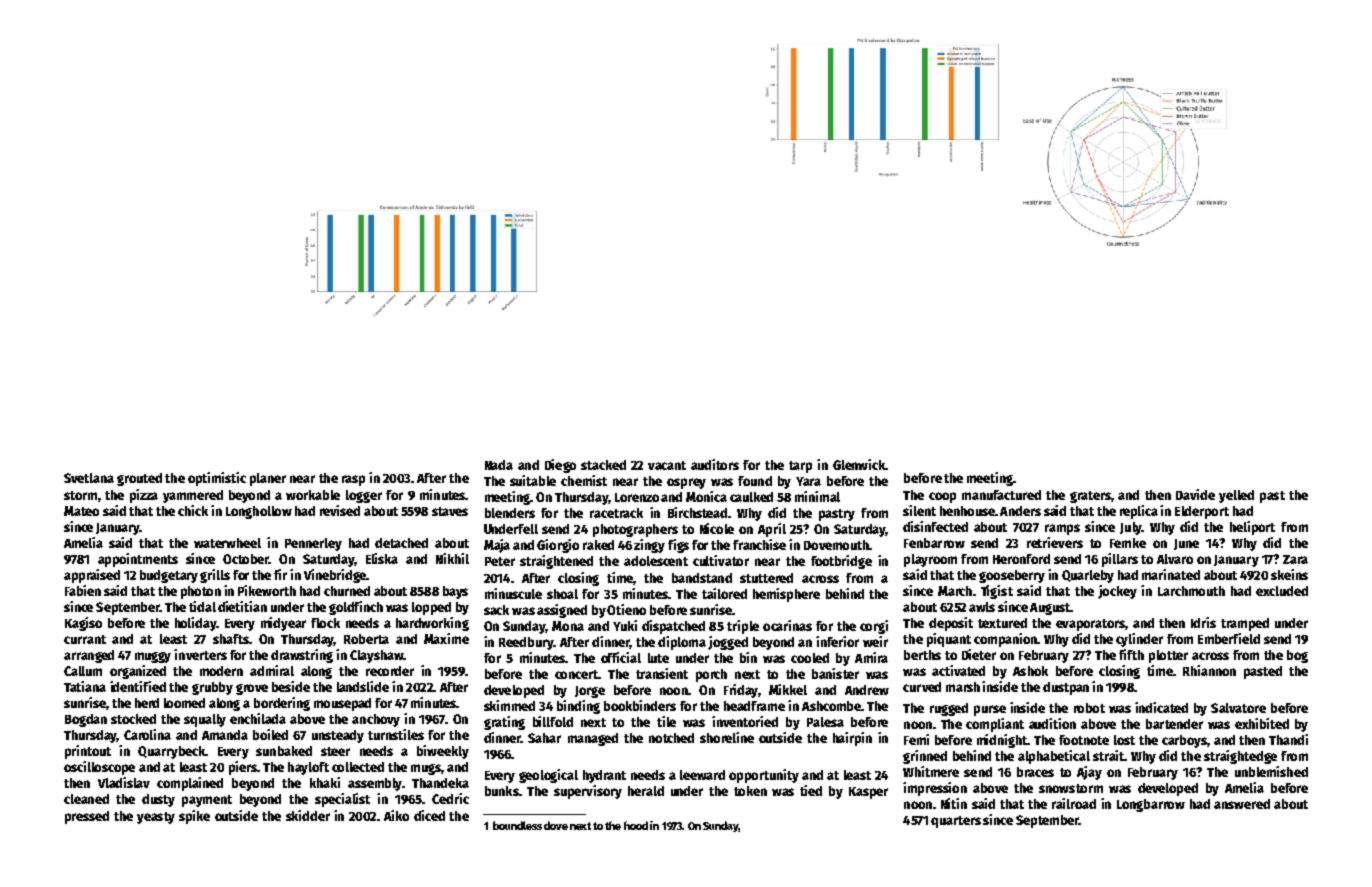  Describe the element at coordinates (517, 825) in the screenshot. I see `boundless` at that location.
